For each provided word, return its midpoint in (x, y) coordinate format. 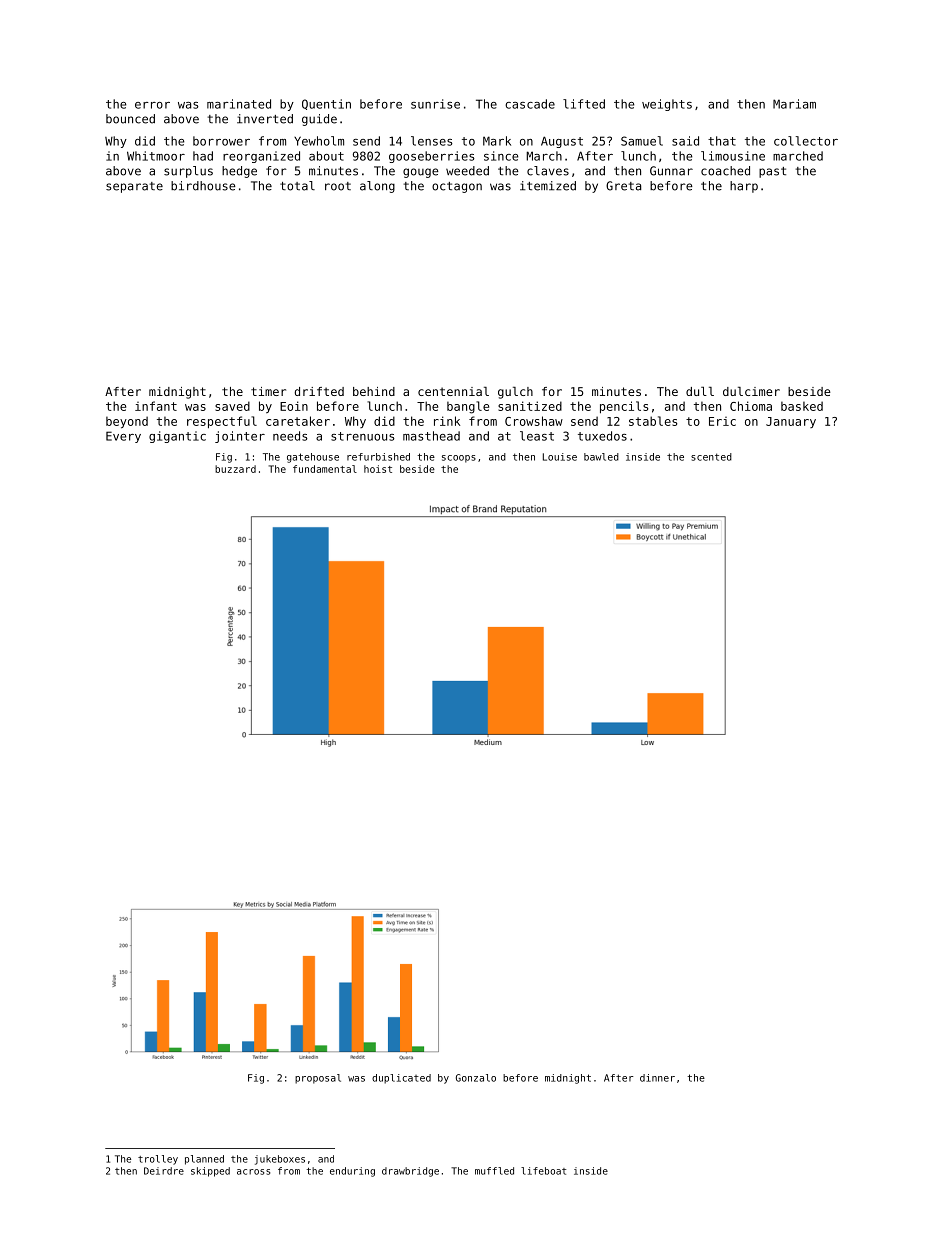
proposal (318, 1079)
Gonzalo (476, 1078)
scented (711, 457)
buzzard (235, 469)
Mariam (794, 104)
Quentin (326, 104)
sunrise (435, 104)
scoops (459, 459)
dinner (657, 1078)
